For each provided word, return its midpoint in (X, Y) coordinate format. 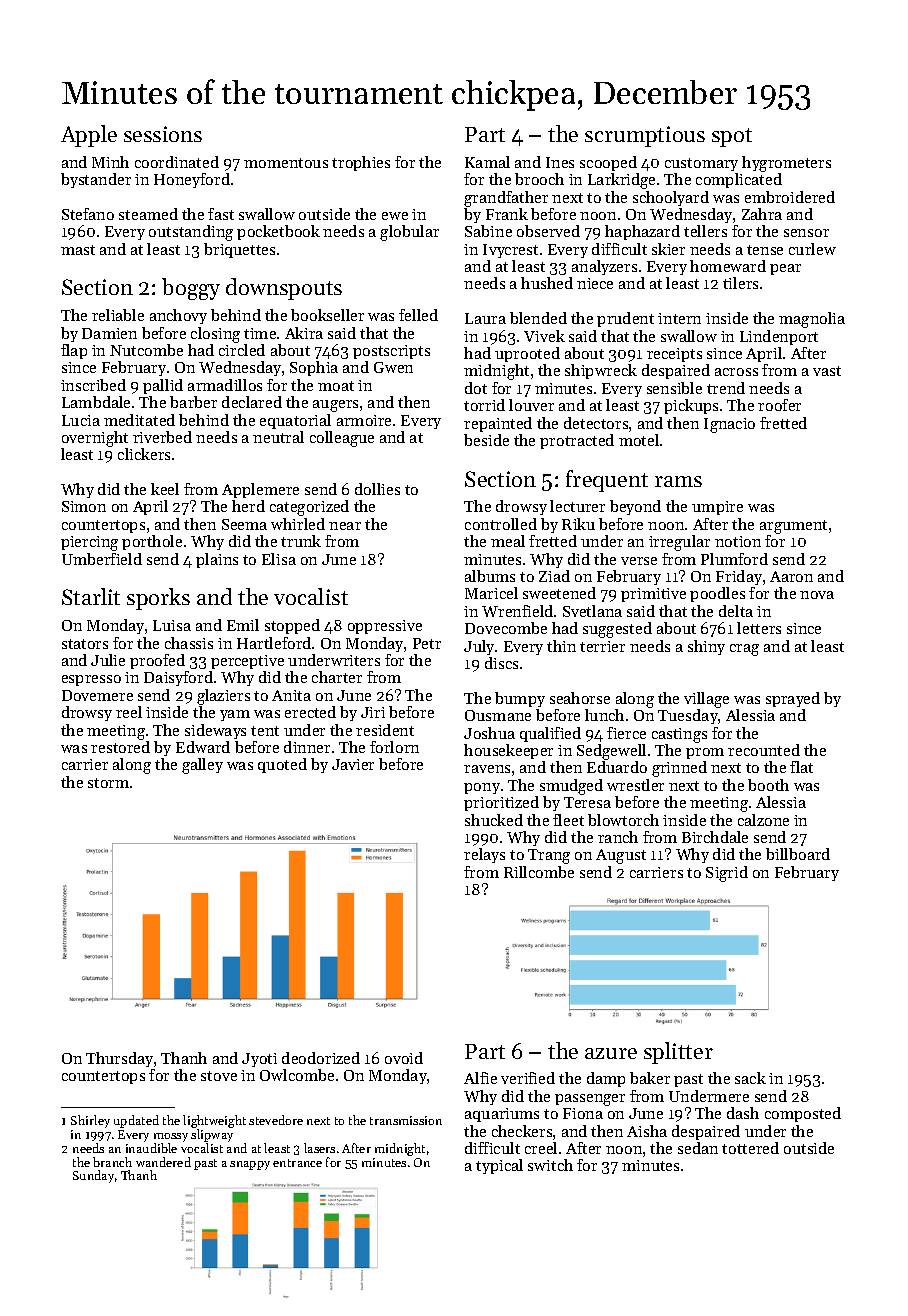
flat (801, 767)
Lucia (81, 420)
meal (508, 541)
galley (202, 766)
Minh (110, 162)
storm (108, 783)
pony (482, 788)
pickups (691, 406)
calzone (763, 820)
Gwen (393, 367)
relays (484, 855)
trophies (361, 163)
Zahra (762, 214)
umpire (717, 508)
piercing (89, 543)
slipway (212, 1135)
